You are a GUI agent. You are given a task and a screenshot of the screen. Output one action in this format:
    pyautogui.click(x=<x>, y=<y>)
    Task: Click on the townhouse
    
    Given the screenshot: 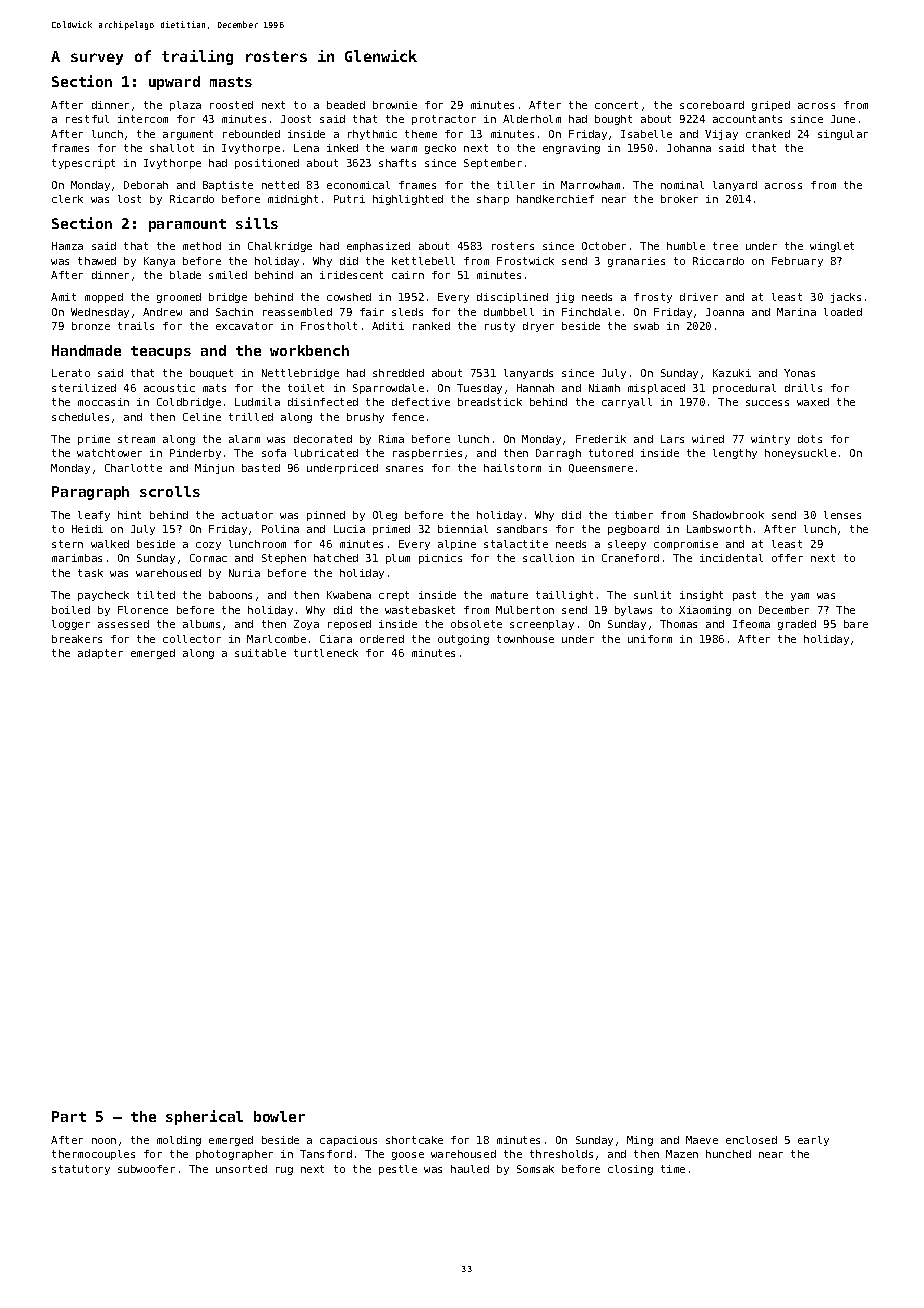 What is the action you would take?
    pyautogui.click(x=525, y=639)
